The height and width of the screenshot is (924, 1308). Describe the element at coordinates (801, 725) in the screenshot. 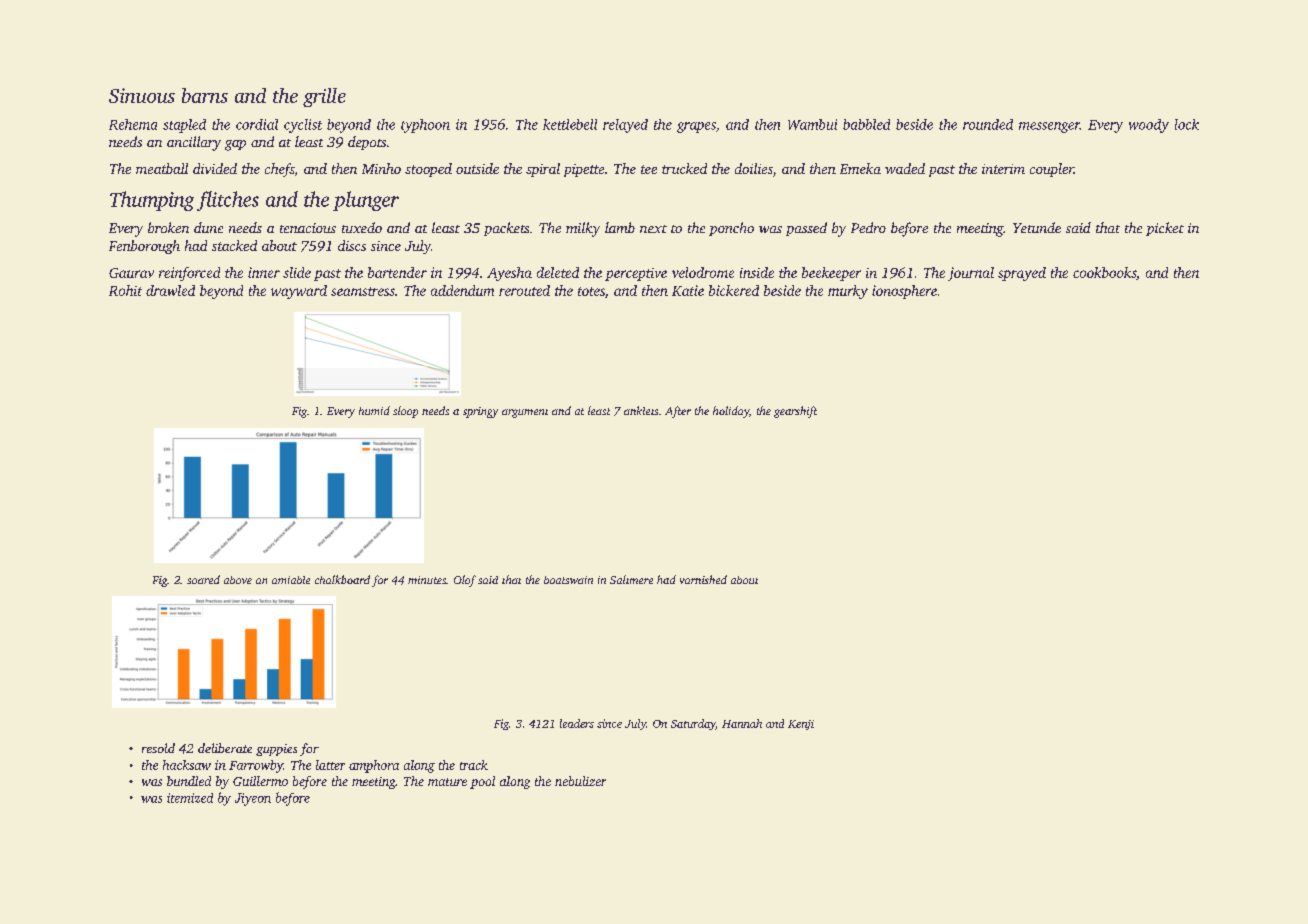

I see `Kenji` at that location.
